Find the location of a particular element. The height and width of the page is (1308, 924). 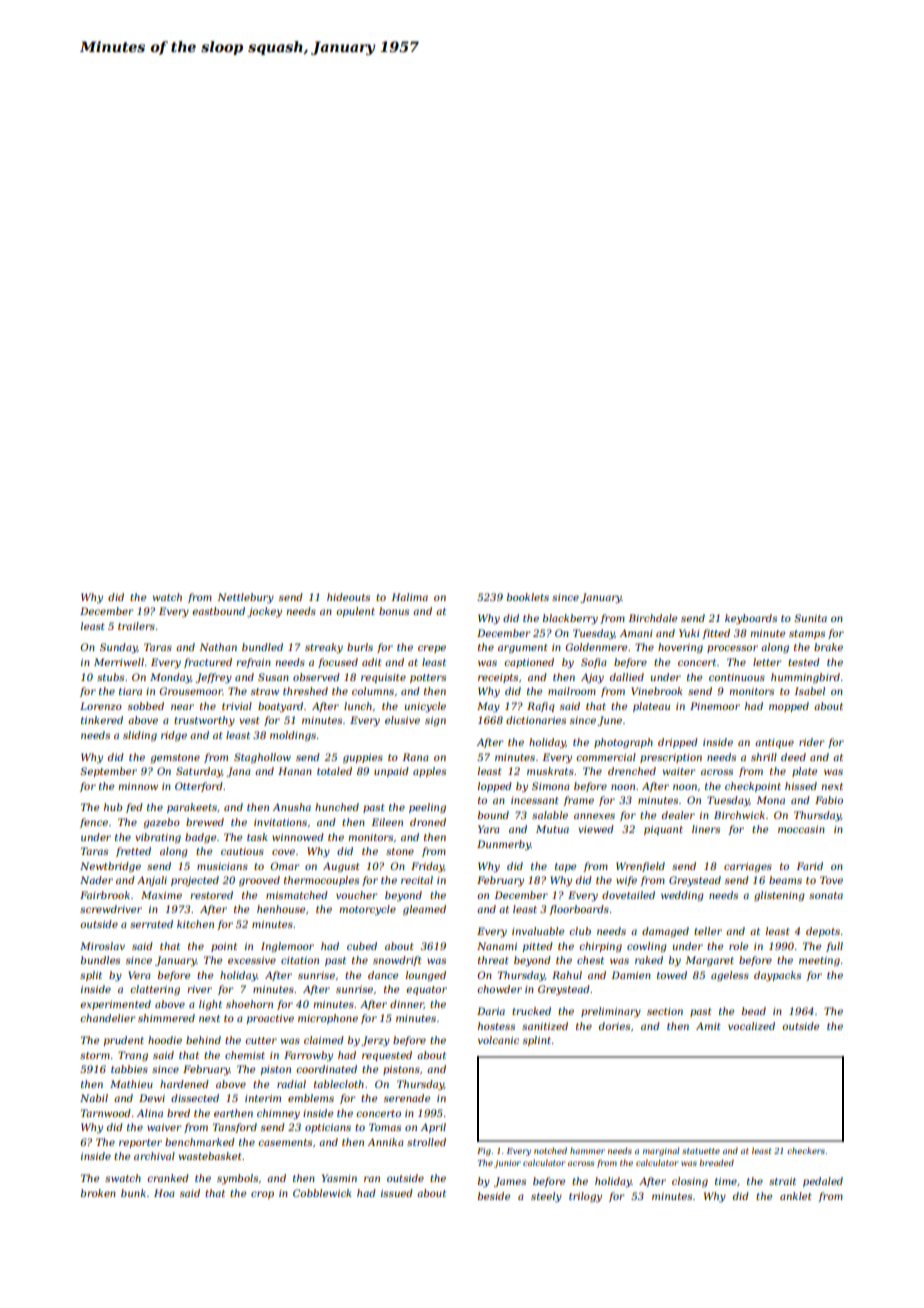

Nettlebury is located at coordinates (245, 598).
